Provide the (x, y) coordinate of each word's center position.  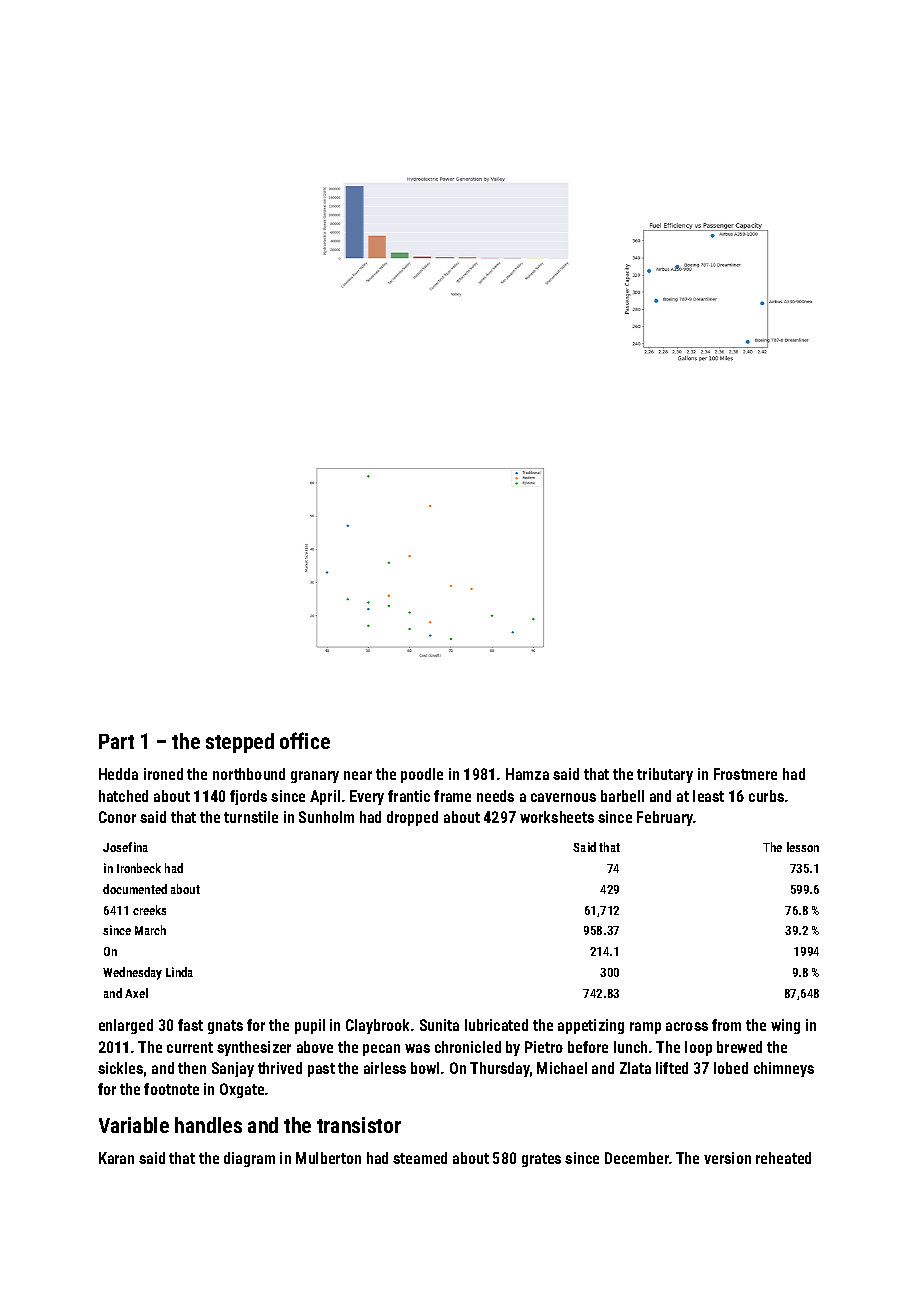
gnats (225, 1027)
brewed (739, 1047)
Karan (116, 1158)
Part (116, 741)
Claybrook (377, 1026)
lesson (803, 847)
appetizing (591, 1026)
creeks (149, 910)
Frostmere (745, 774)
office (305, 740)
